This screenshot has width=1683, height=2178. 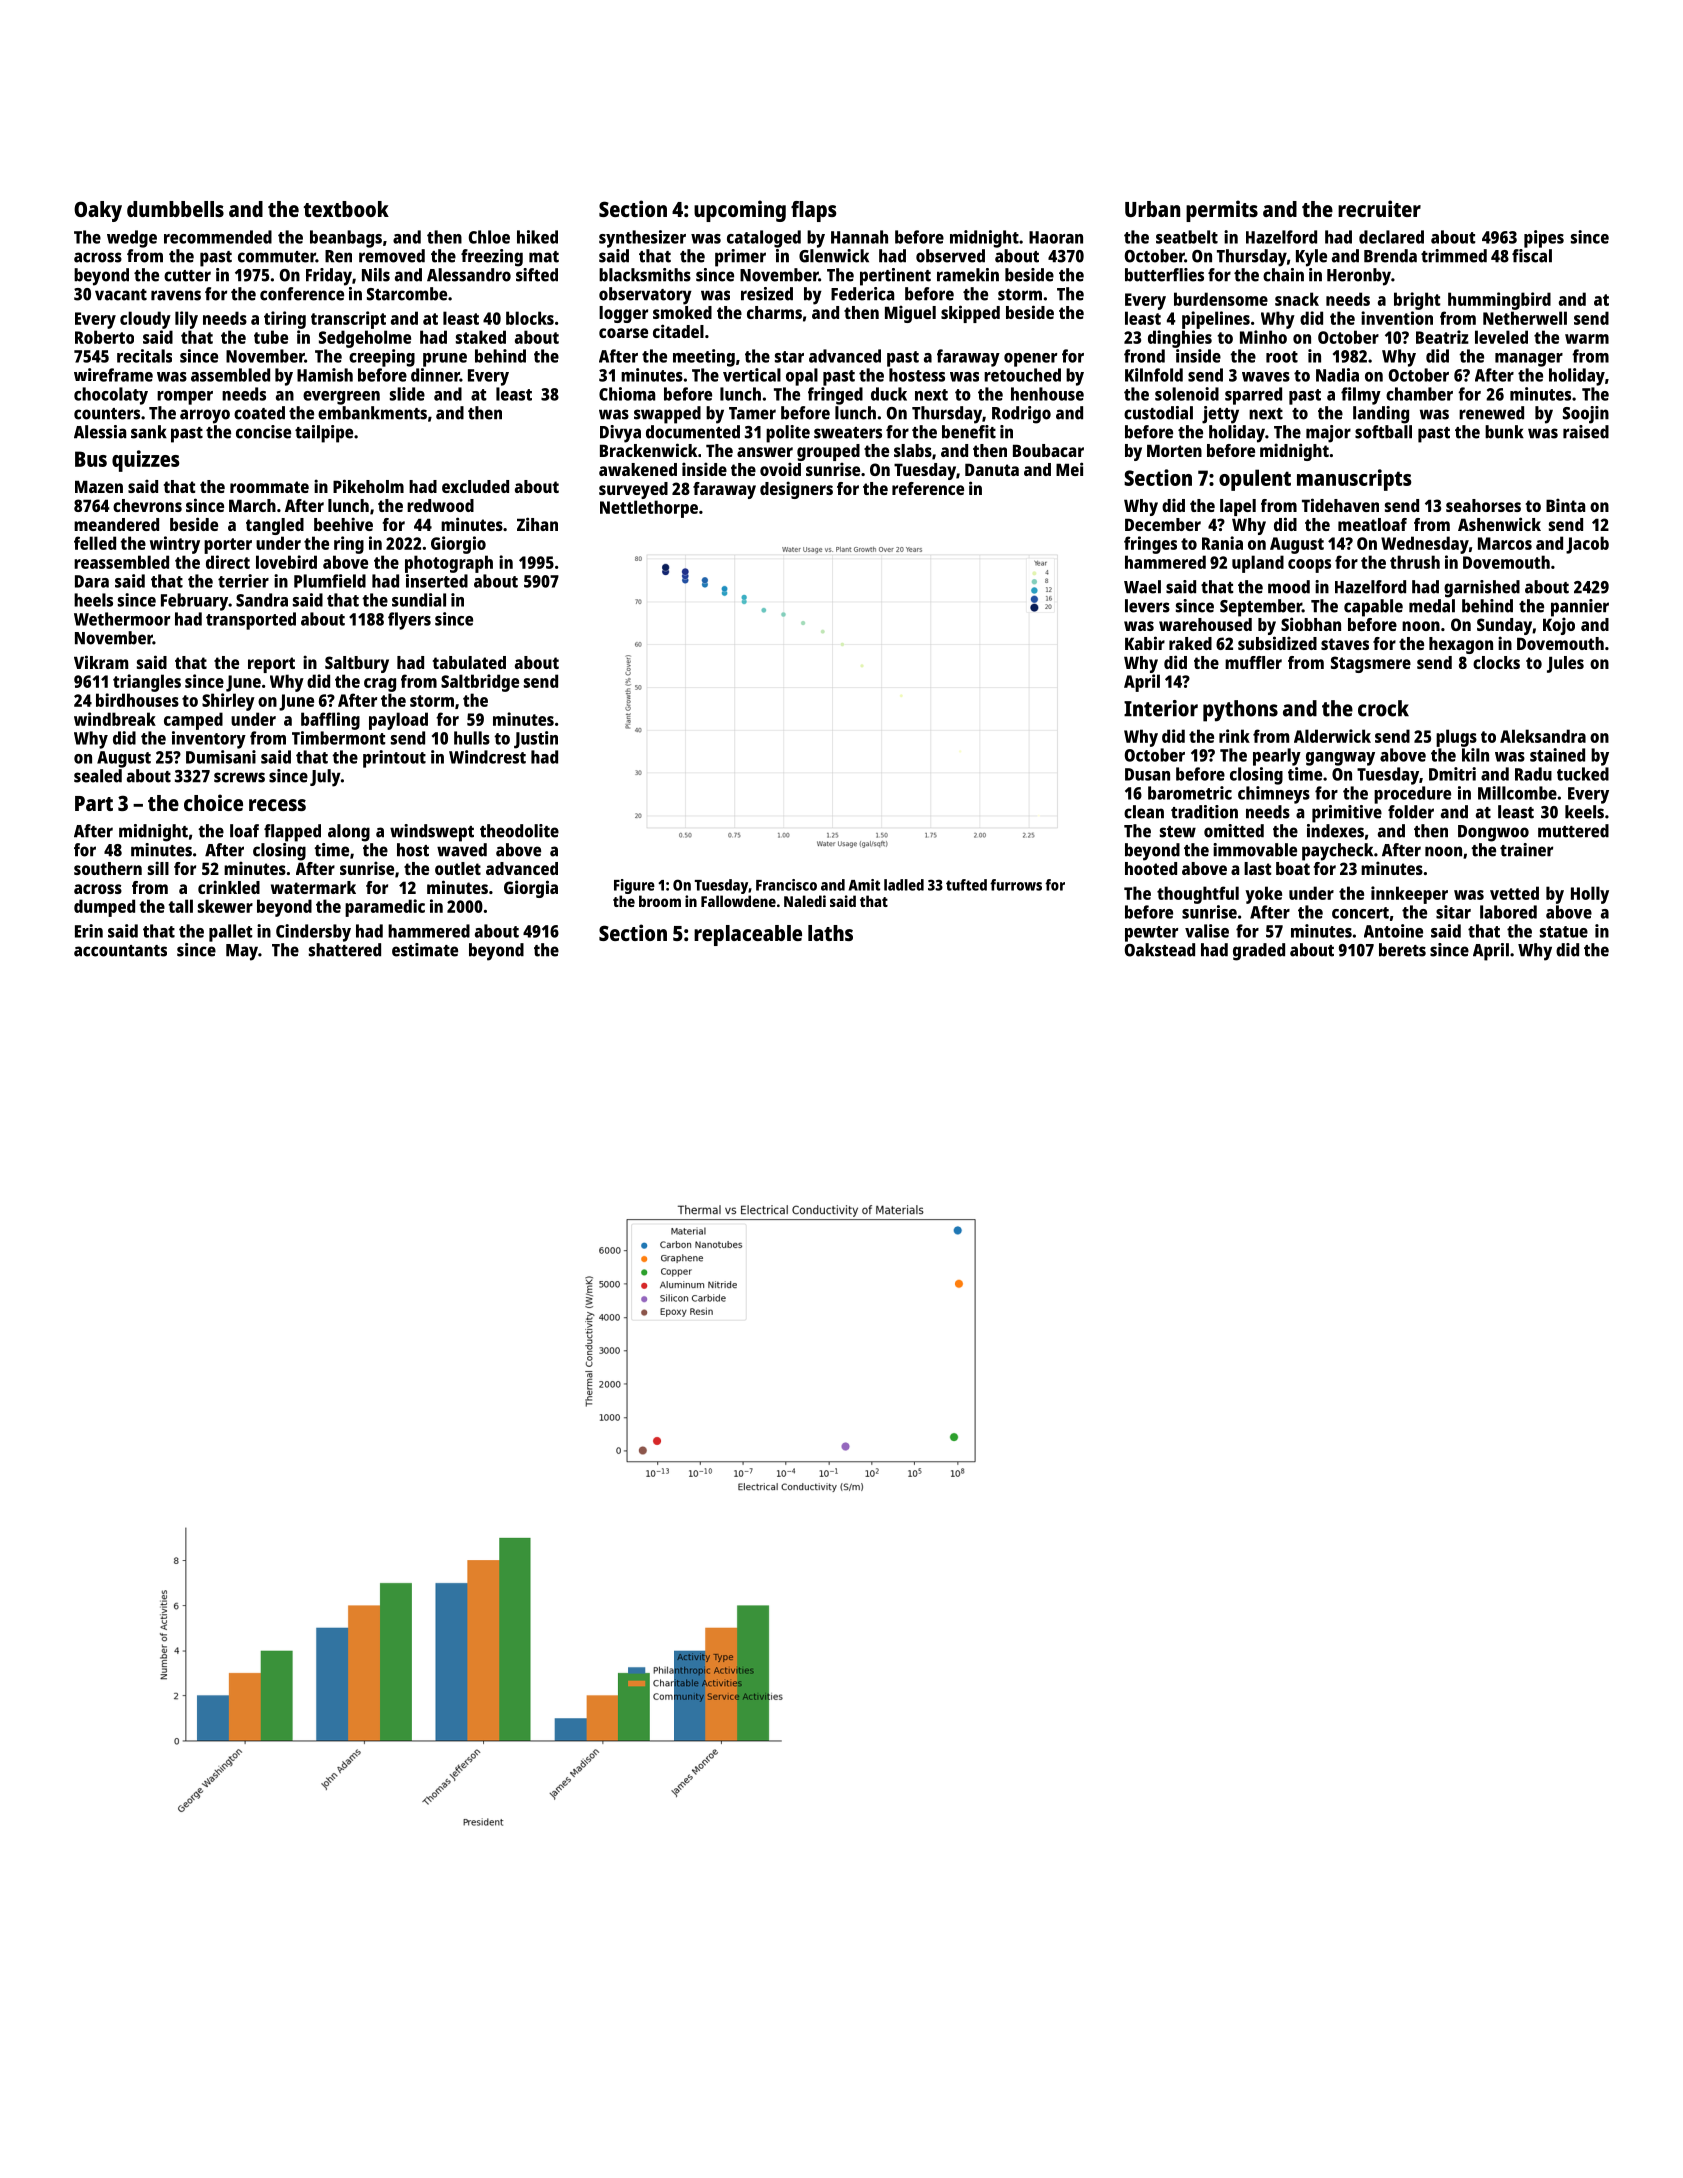 What do you see at coordinates (1415, 562) in the screenshot?
I see `thrush` at bounding box center [1415, 562].
